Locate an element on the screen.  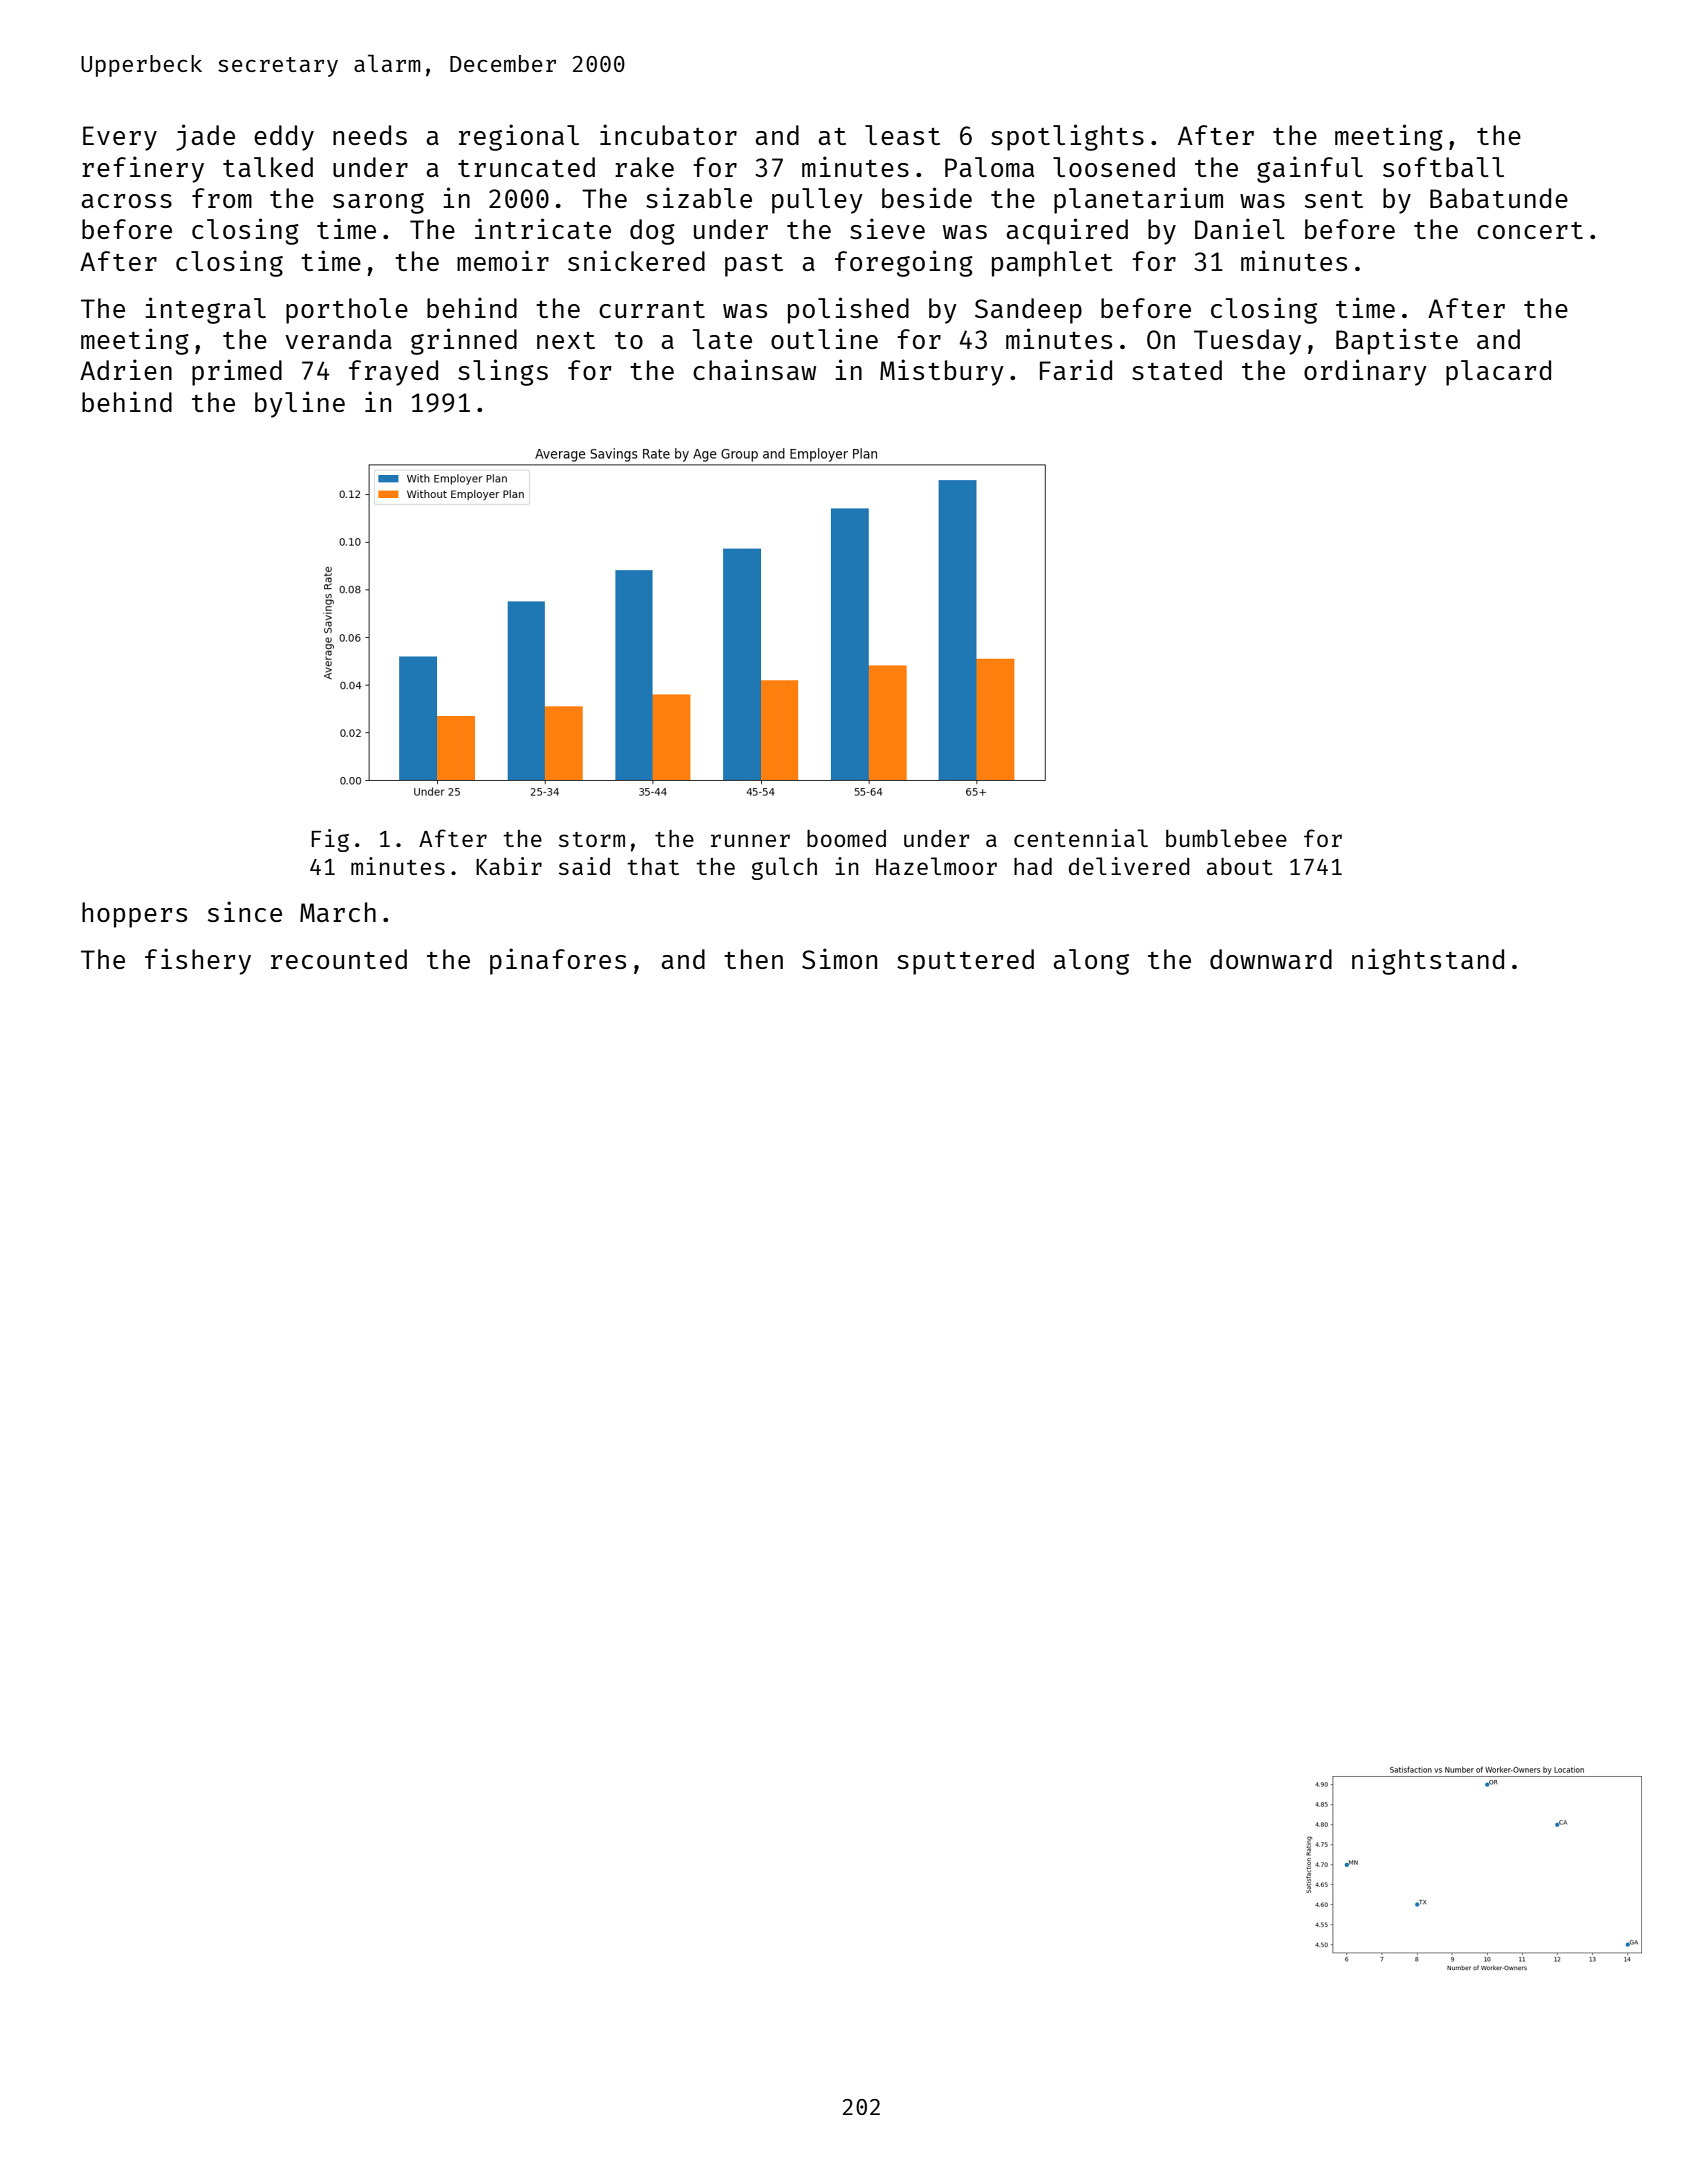
storm is located at coordinates (592, 839).
